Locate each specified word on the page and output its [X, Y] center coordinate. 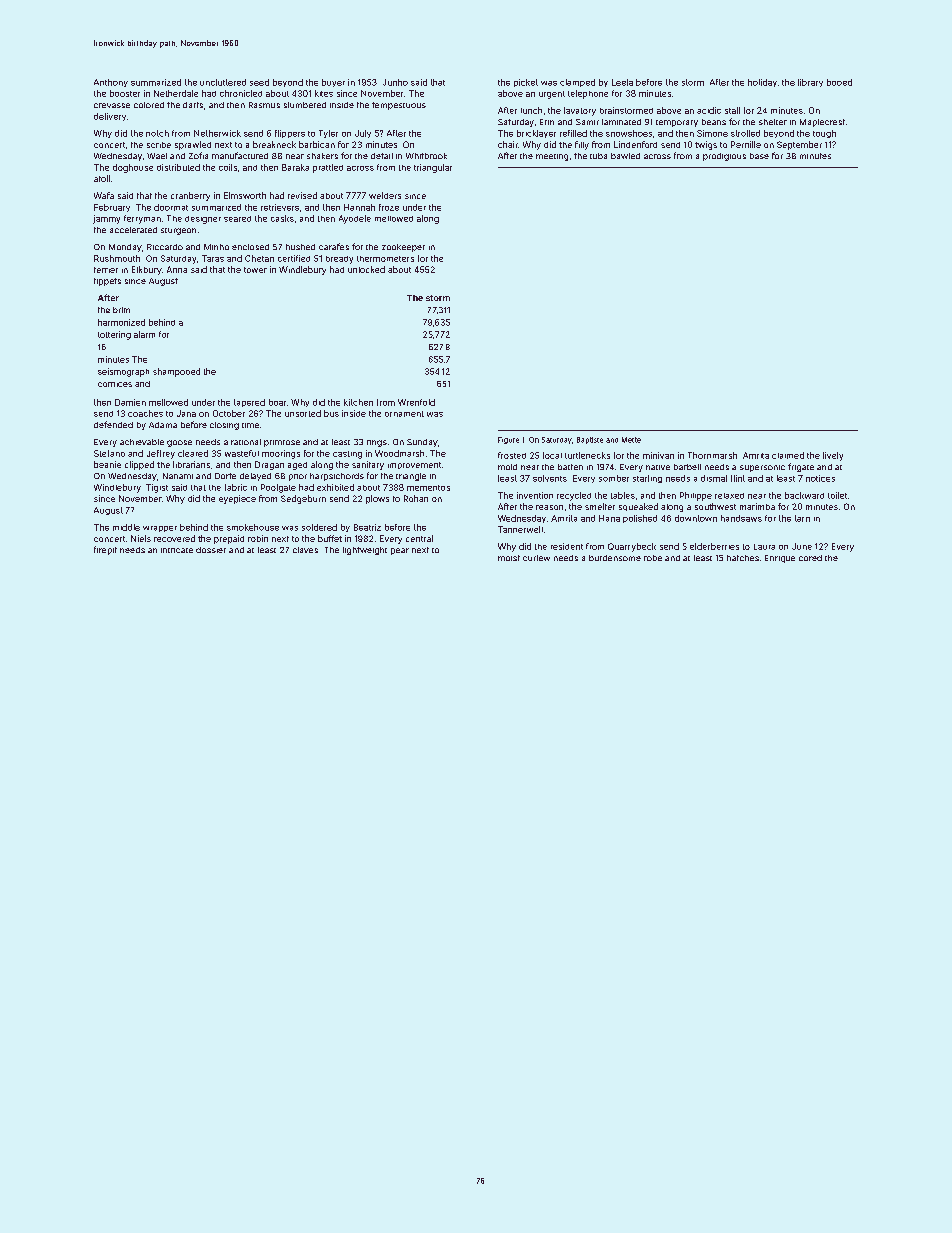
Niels [141, 538]
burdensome [615, 558]
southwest [715, 506]
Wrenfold [416, 402]
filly [582, 145]
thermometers [385, 259]
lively [833, 456]
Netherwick [217, 133]
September [799, 145]
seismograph [123, 372]
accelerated [133, 230]
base [759, 156]
